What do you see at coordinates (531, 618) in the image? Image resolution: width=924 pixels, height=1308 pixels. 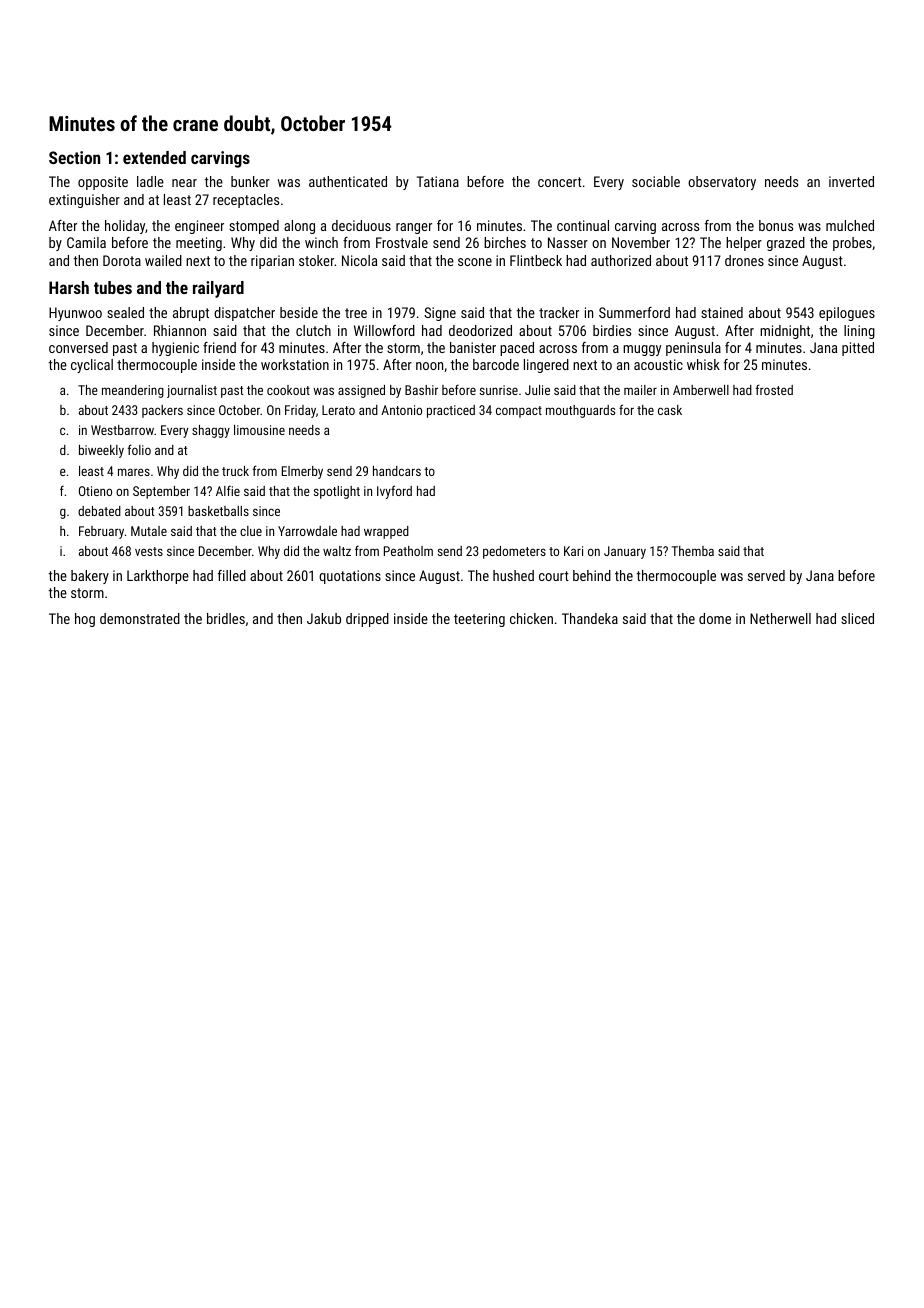 I see `chicken` at bounding box center [531, 618].
